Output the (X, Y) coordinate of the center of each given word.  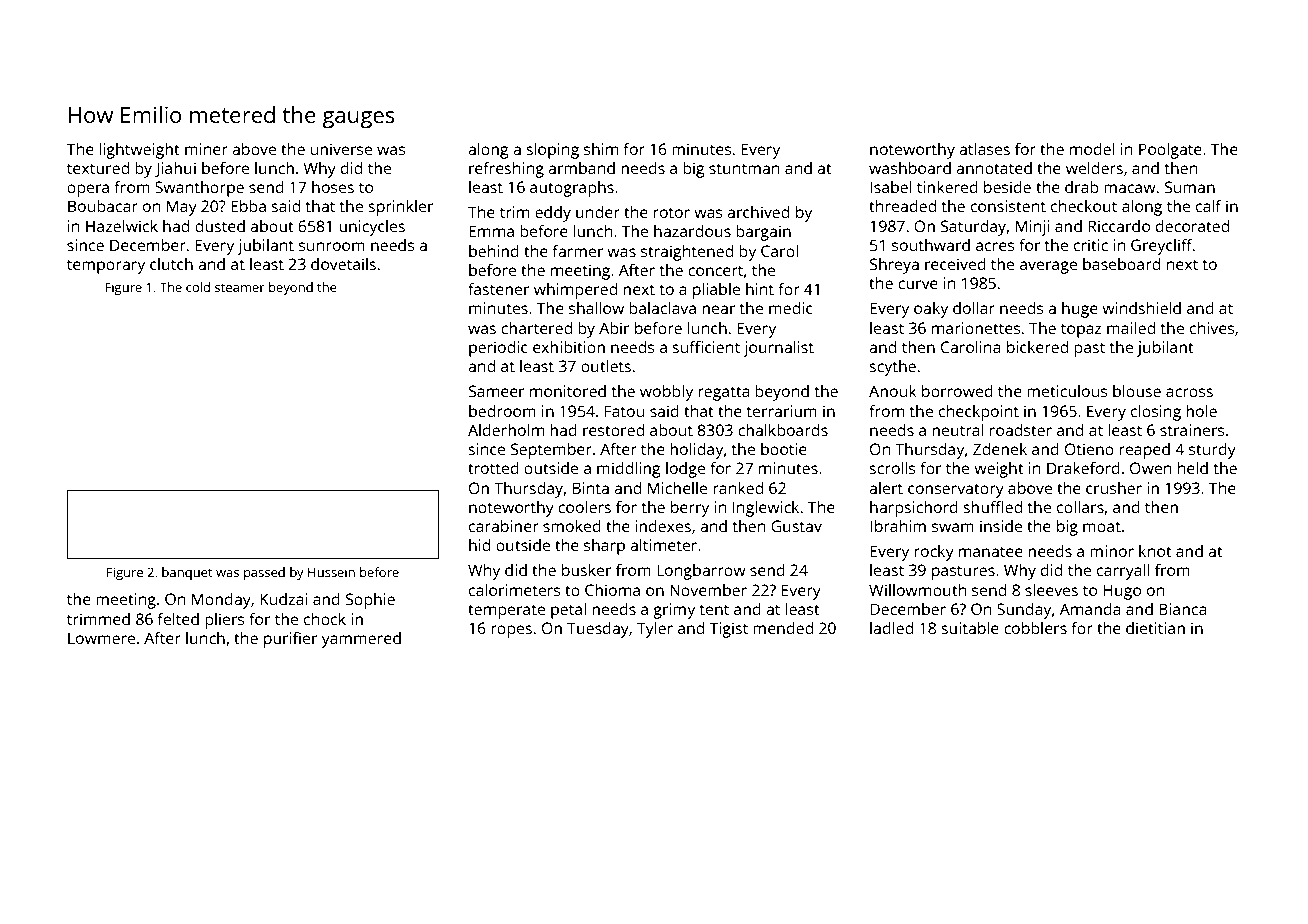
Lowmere (101, 638)
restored (613, 430)
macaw (1130, 188)
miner (206, 149)
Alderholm (506, 430)
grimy (674, 611)
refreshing (506, 170)
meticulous (1067, 391)
